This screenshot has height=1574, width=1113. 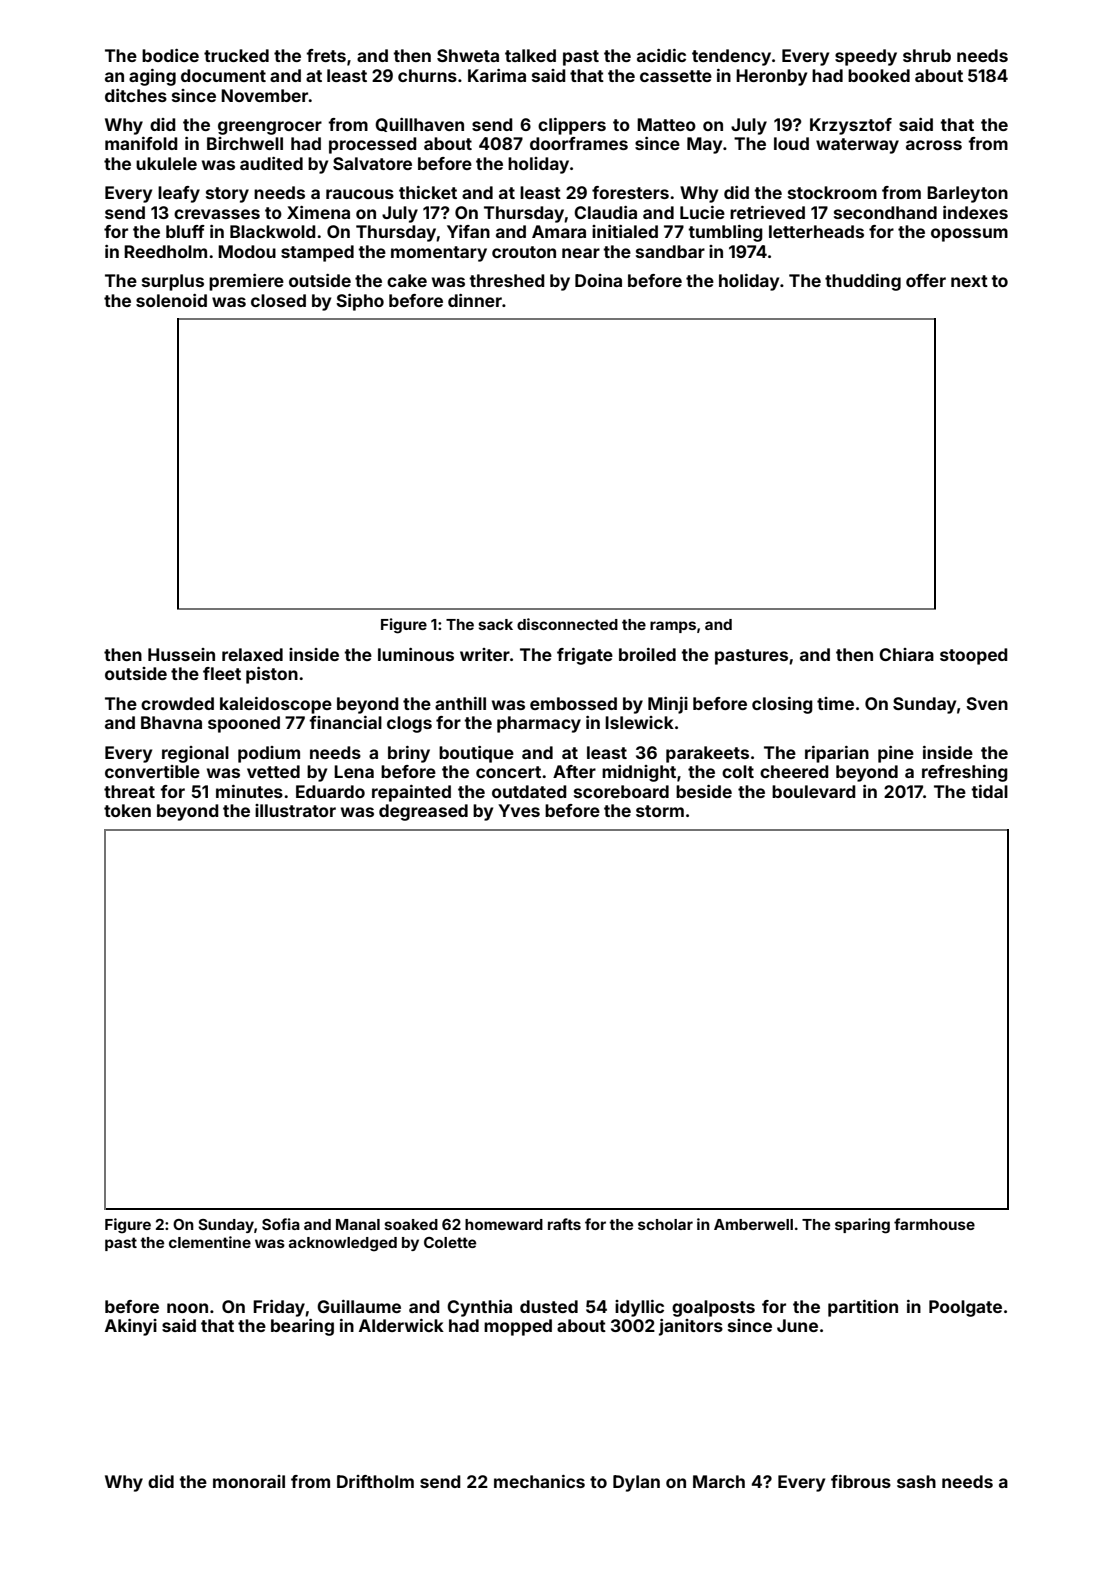 I want to click on Akinyi, so click(x=131, y=1327).
